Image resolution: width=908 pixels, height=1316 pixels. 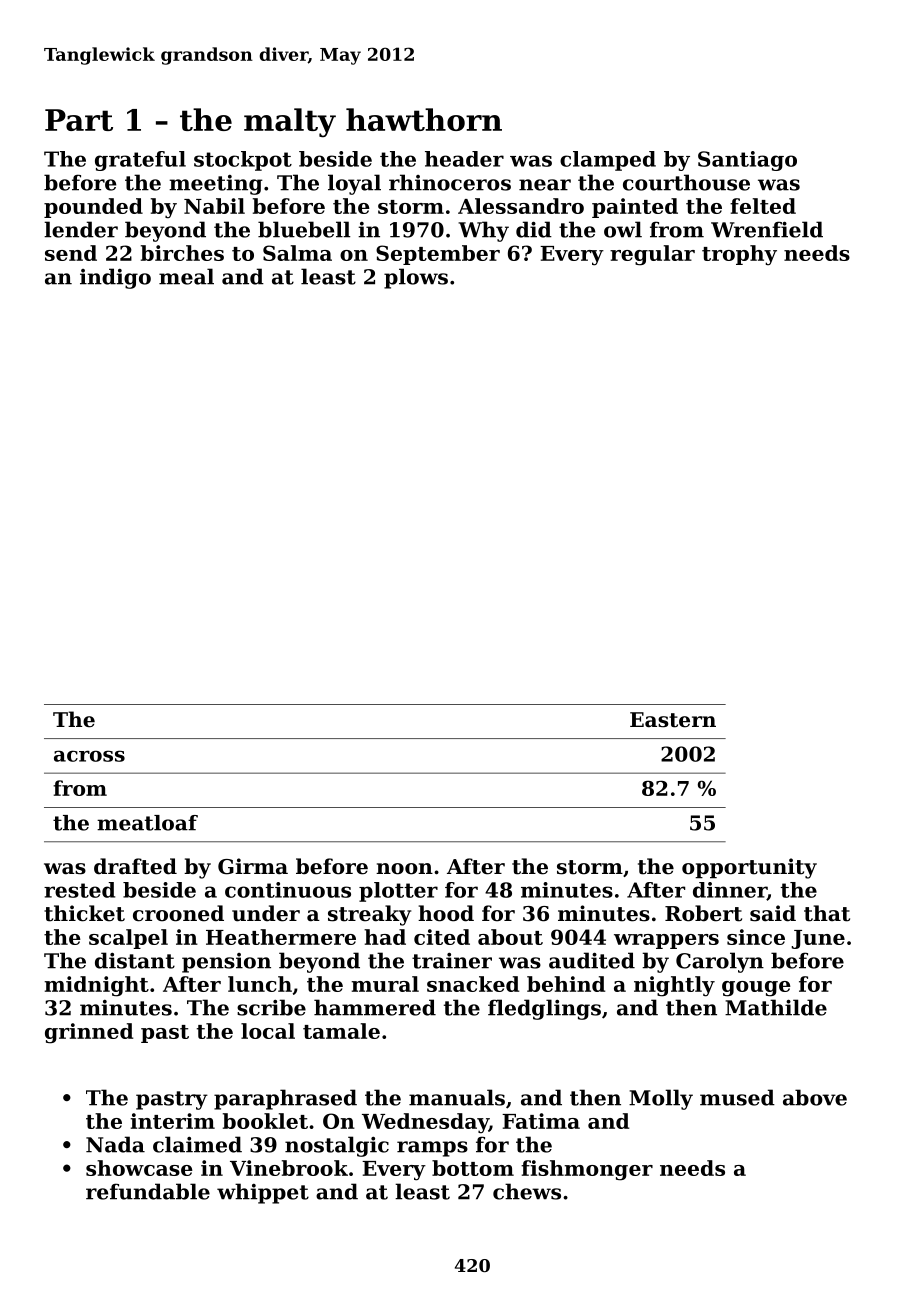 What do you see at coordinates (79, 890) in the screenshot?
I see `rested` at bounding box center [79, 890].
